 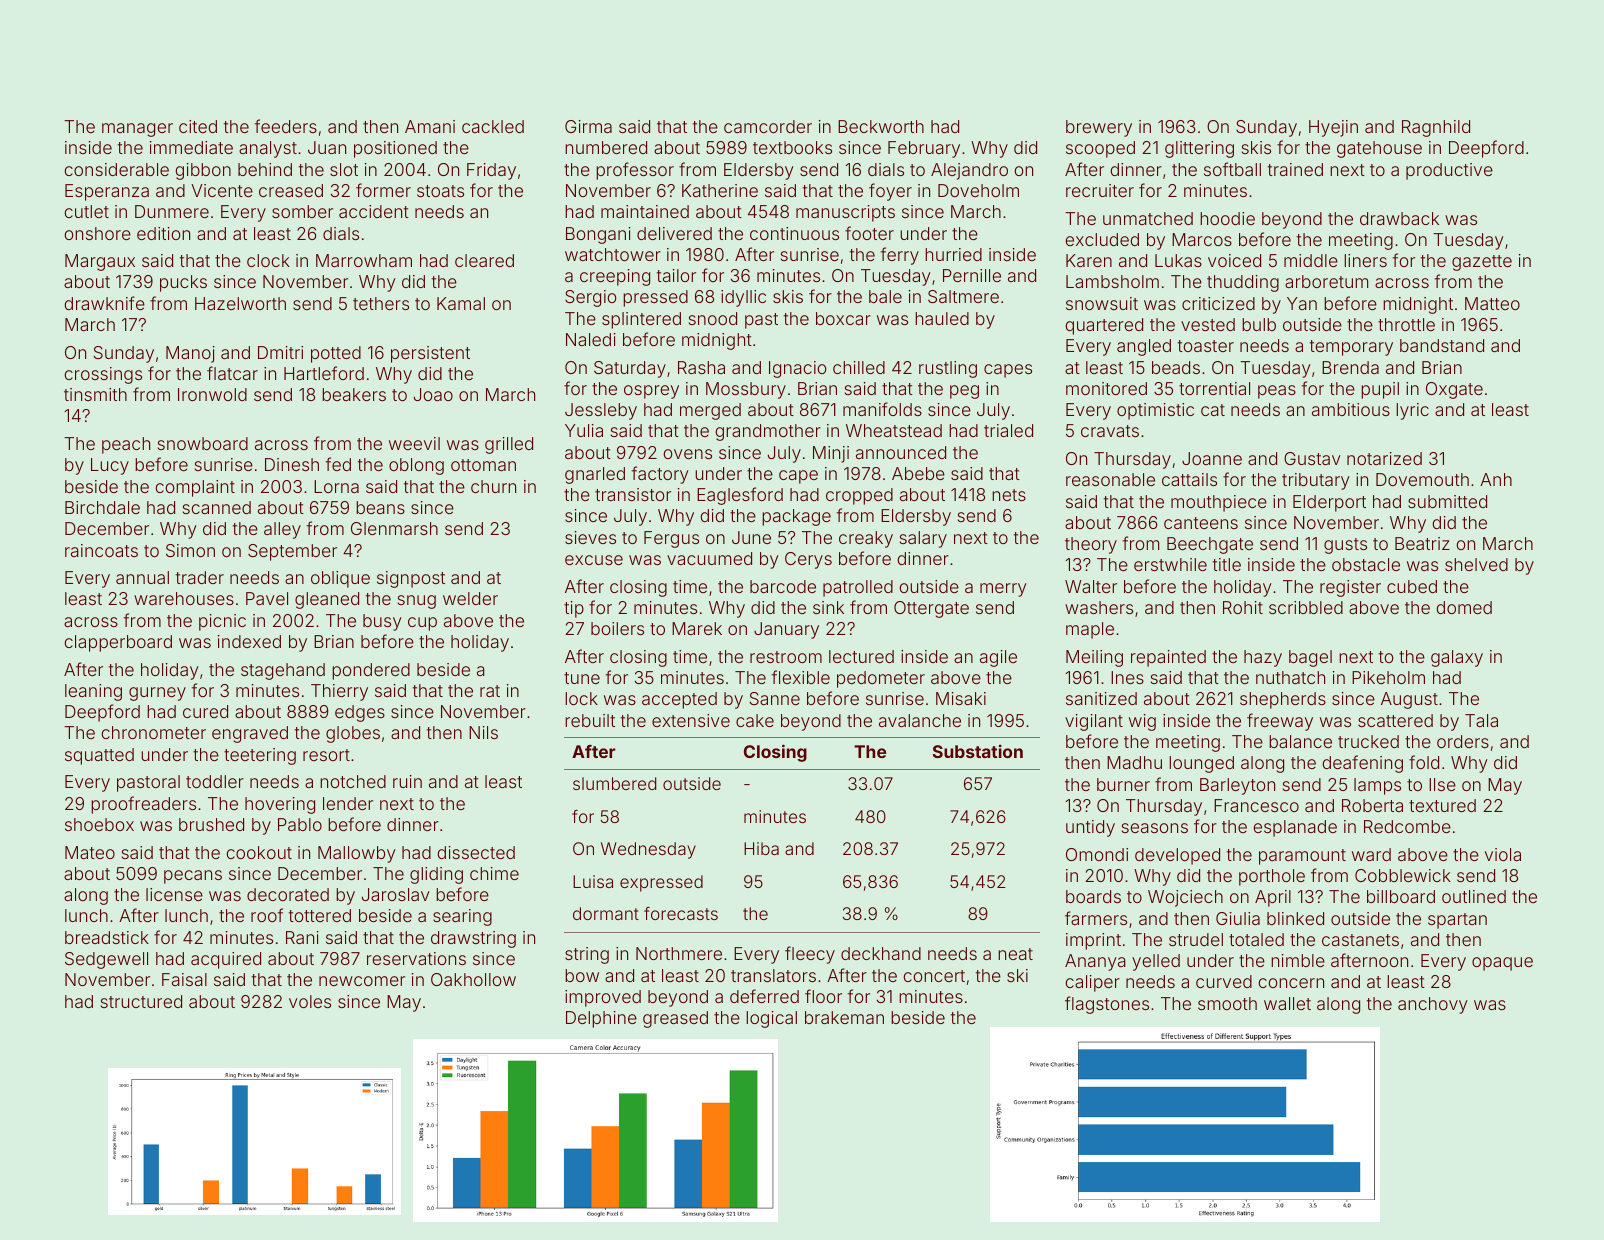 What do you see at coordinates (679, 953) in the screenshot?
I see `Northmere` at bounding box center [679, 953].
